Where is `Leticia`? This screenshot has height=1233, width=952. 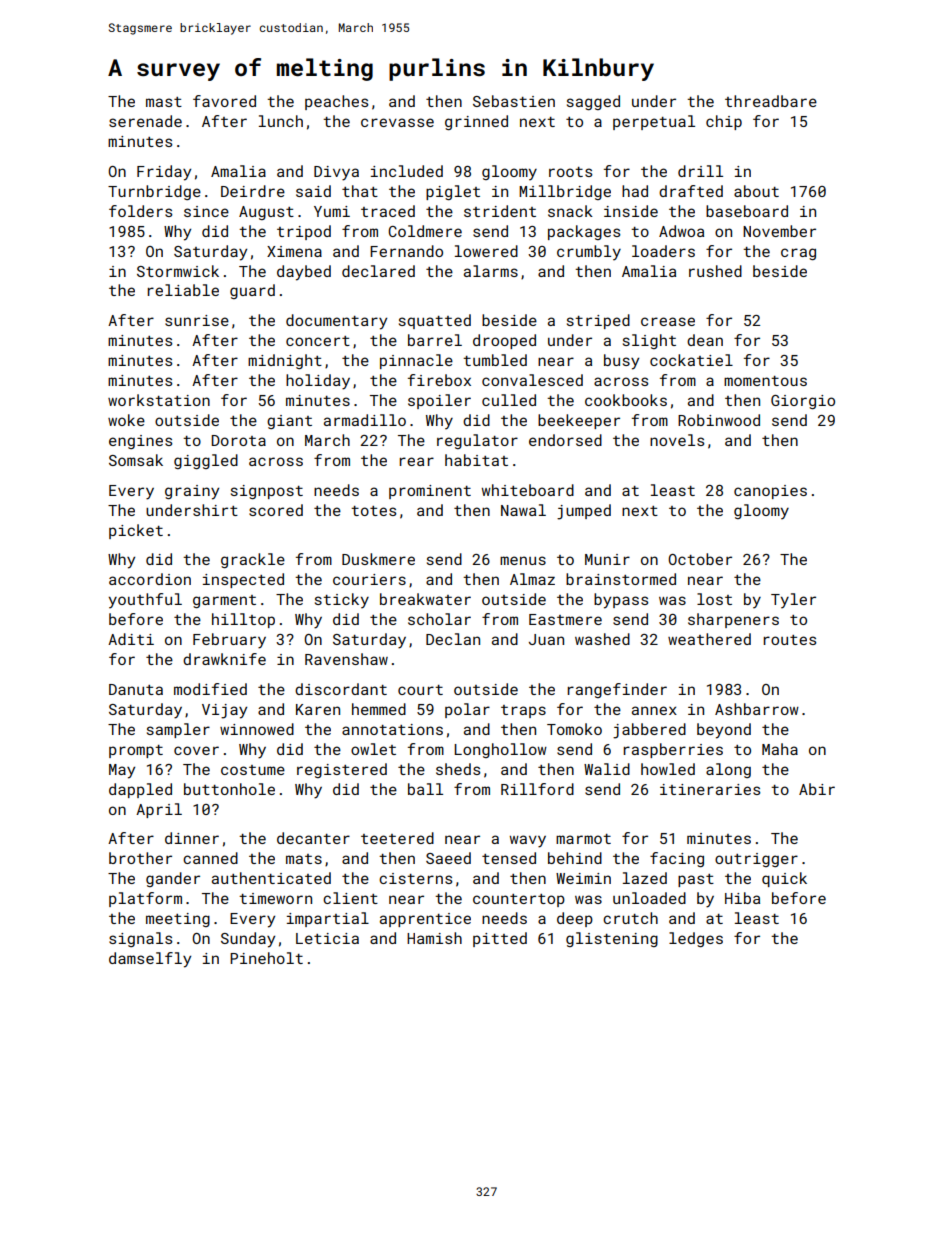
Leticia is located at coordinates (327, 938).
